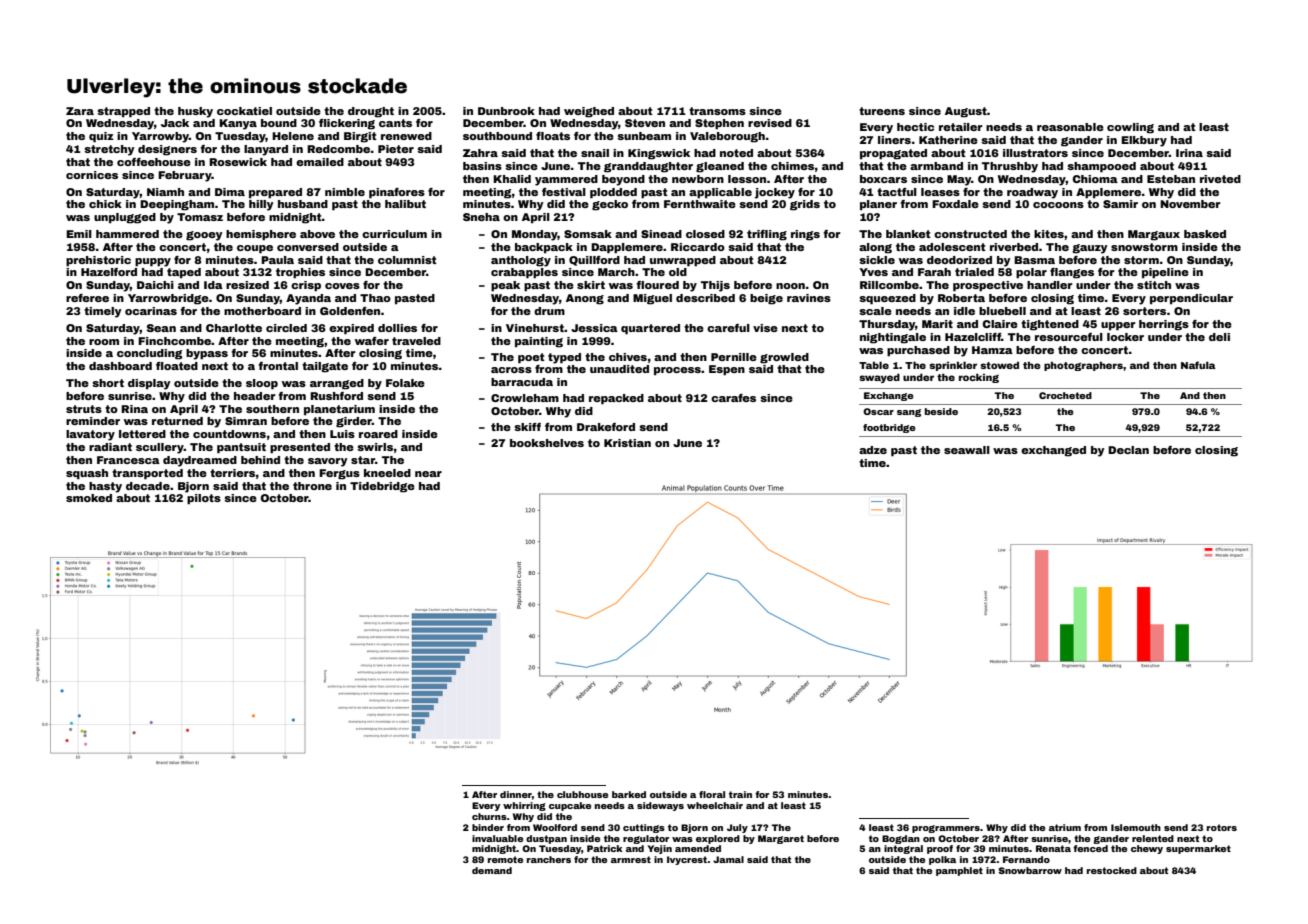 This document has width=1308, height=924. I want to click on Declan, so click(1128, 450).
